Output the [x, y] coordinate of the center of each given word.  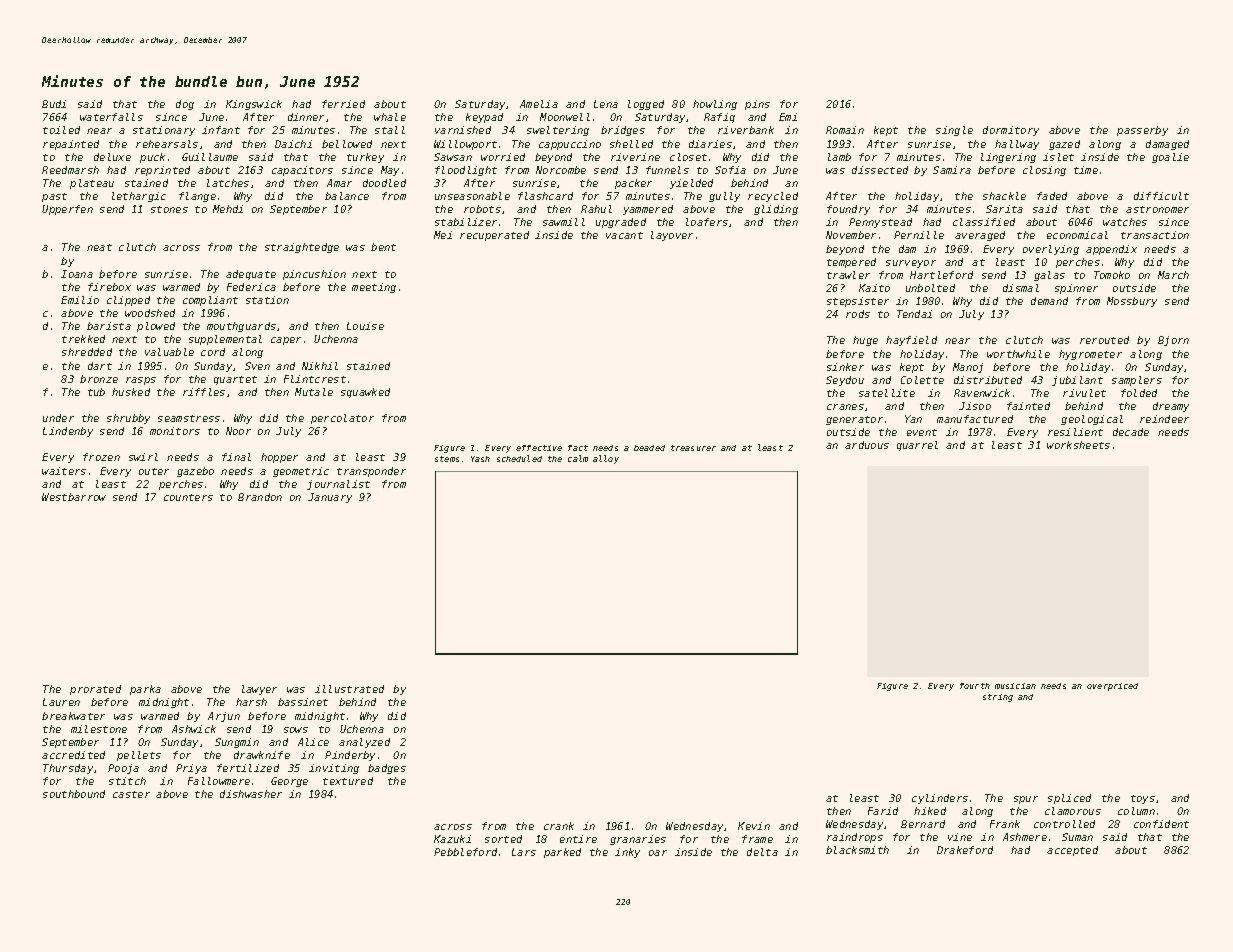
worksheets [1078, 445]
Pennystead [880, 223]
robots [482, 209]
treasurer [693, 448]
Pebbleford [465, 852]
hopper [279, 458]
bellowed [347, 144]
